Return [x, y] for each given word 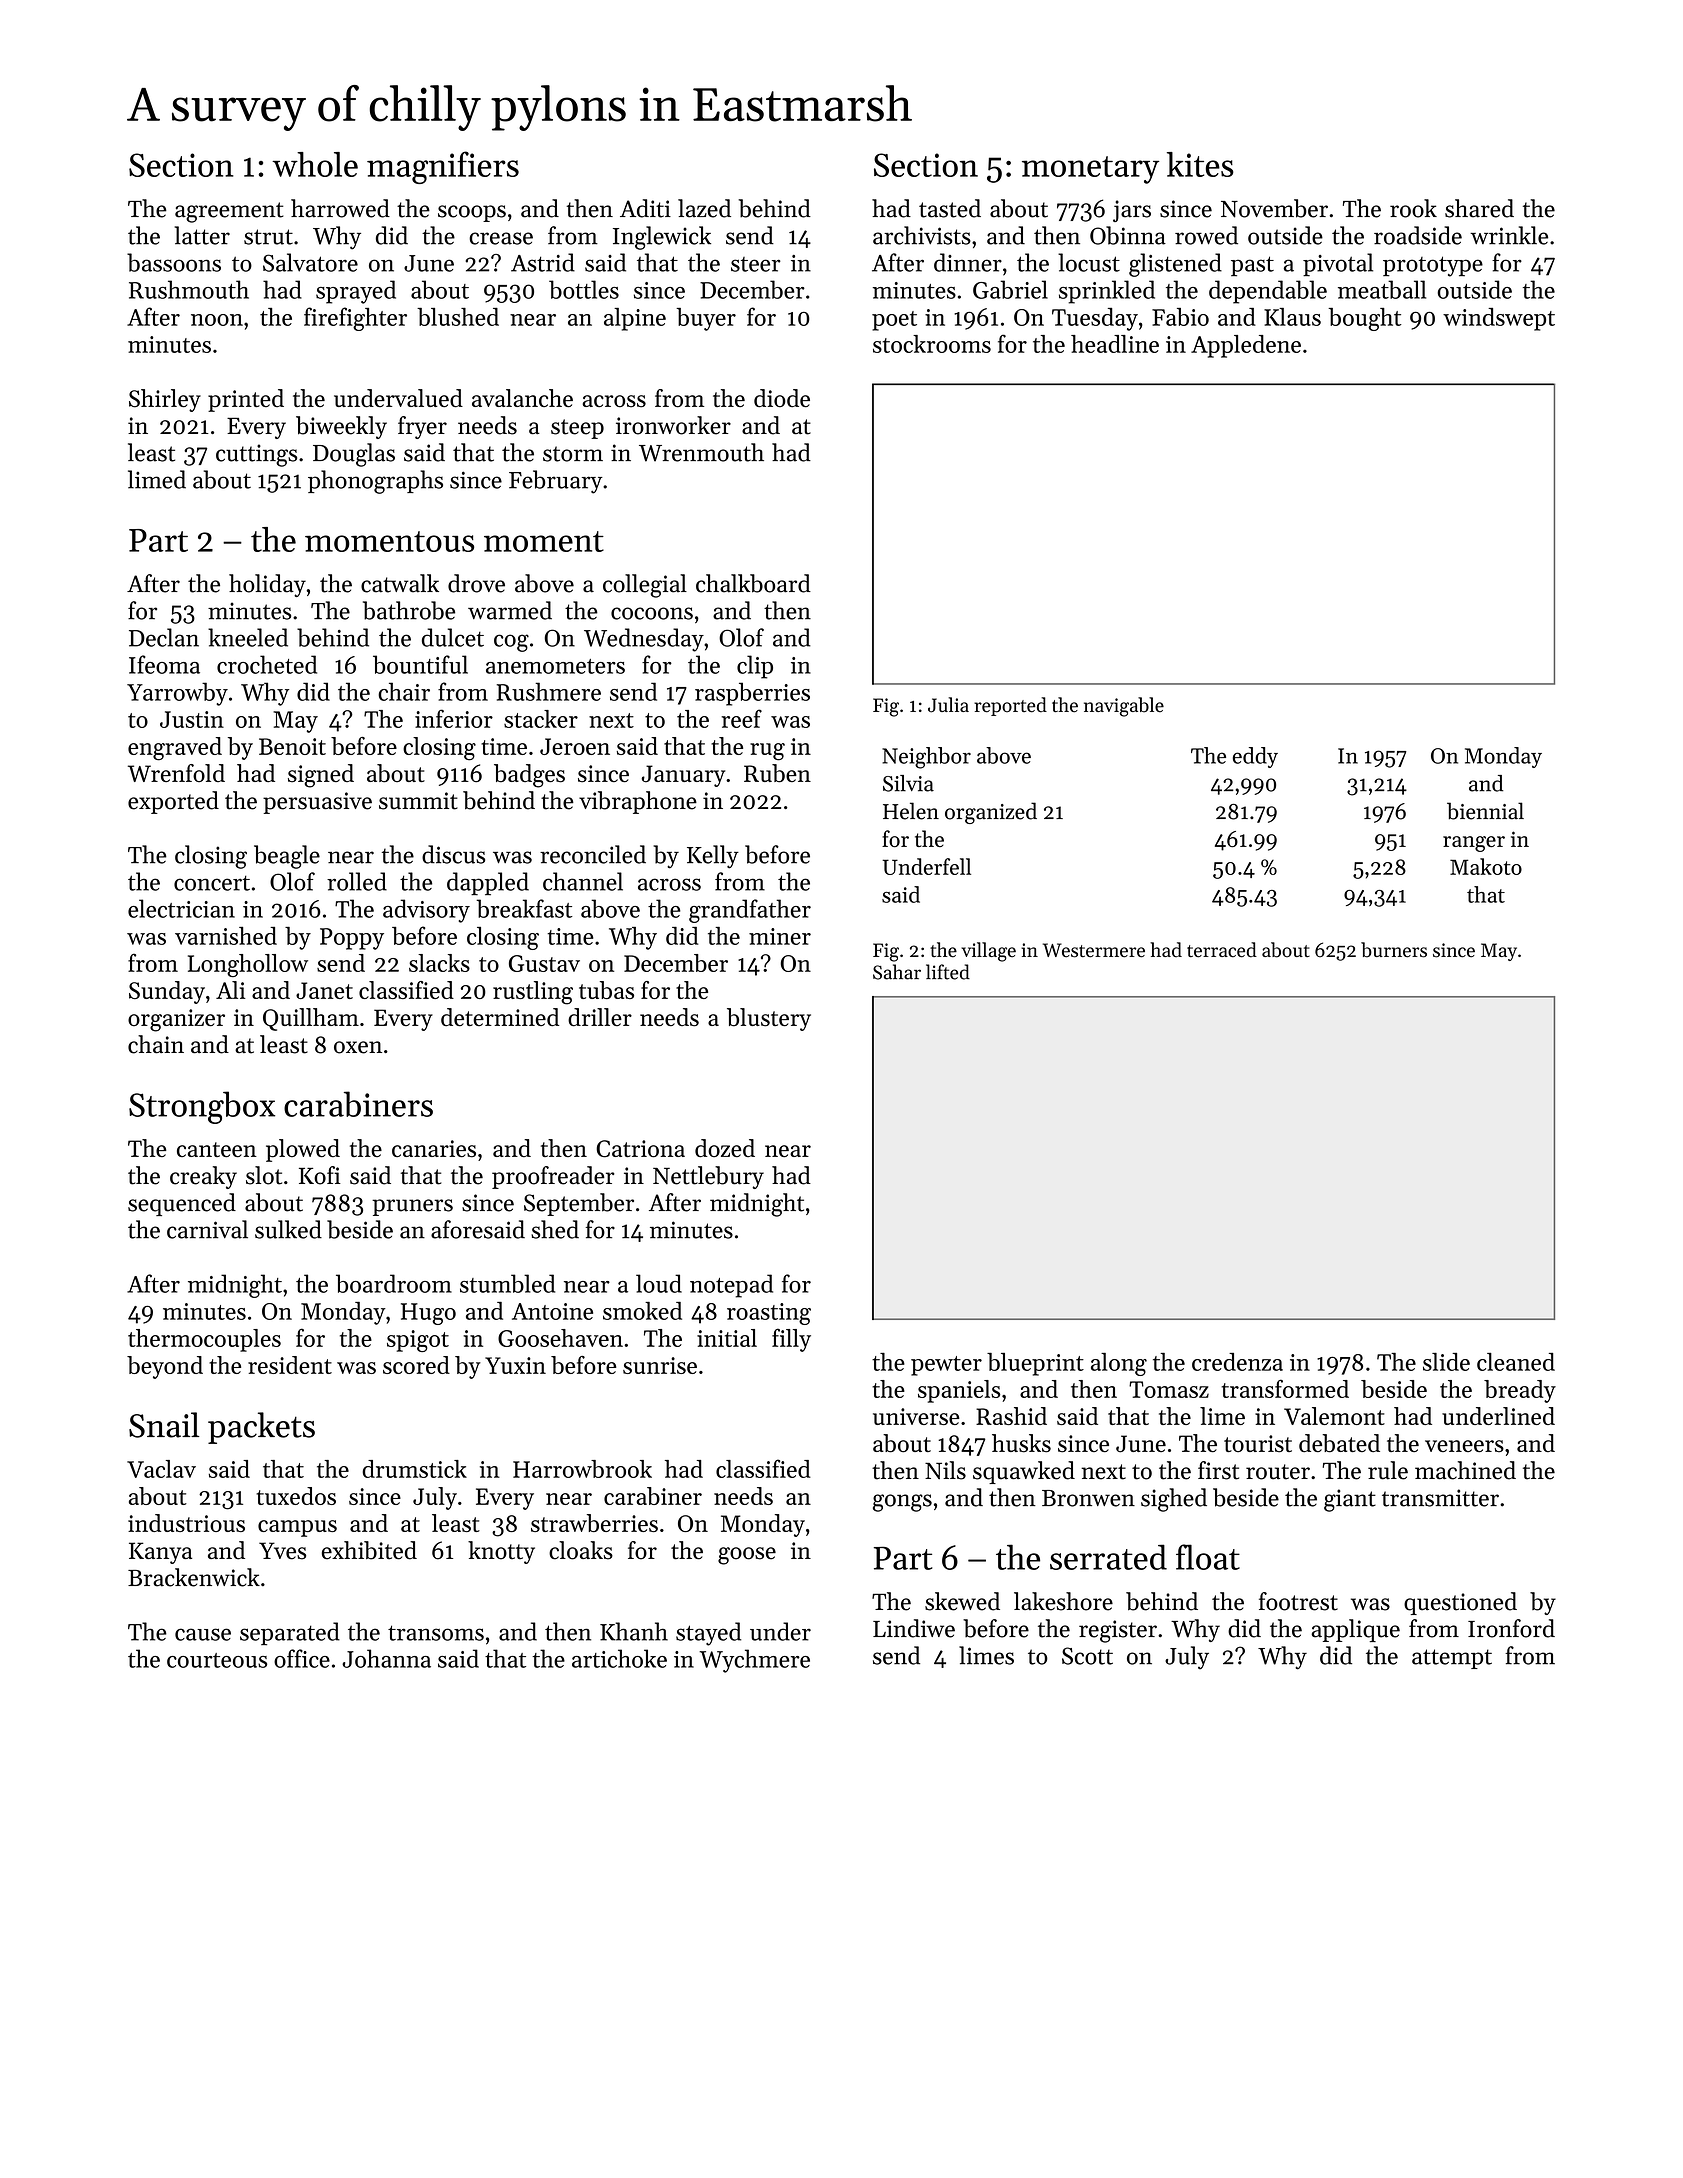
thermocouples [204, 1340]
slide [1446, 1362]
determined [500, 1017]
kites [1200, 164]
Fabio [1180, 317]
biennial [1485, 811]
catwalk [400, 583]
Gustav [544, 963]
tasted [950, 208]
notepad [731, 1286]
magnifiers [443, 167]
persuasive [317, 803]
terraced [1222, 950]
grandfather [750, 911]
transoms [436, 1633]
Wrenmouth [701, 452]
